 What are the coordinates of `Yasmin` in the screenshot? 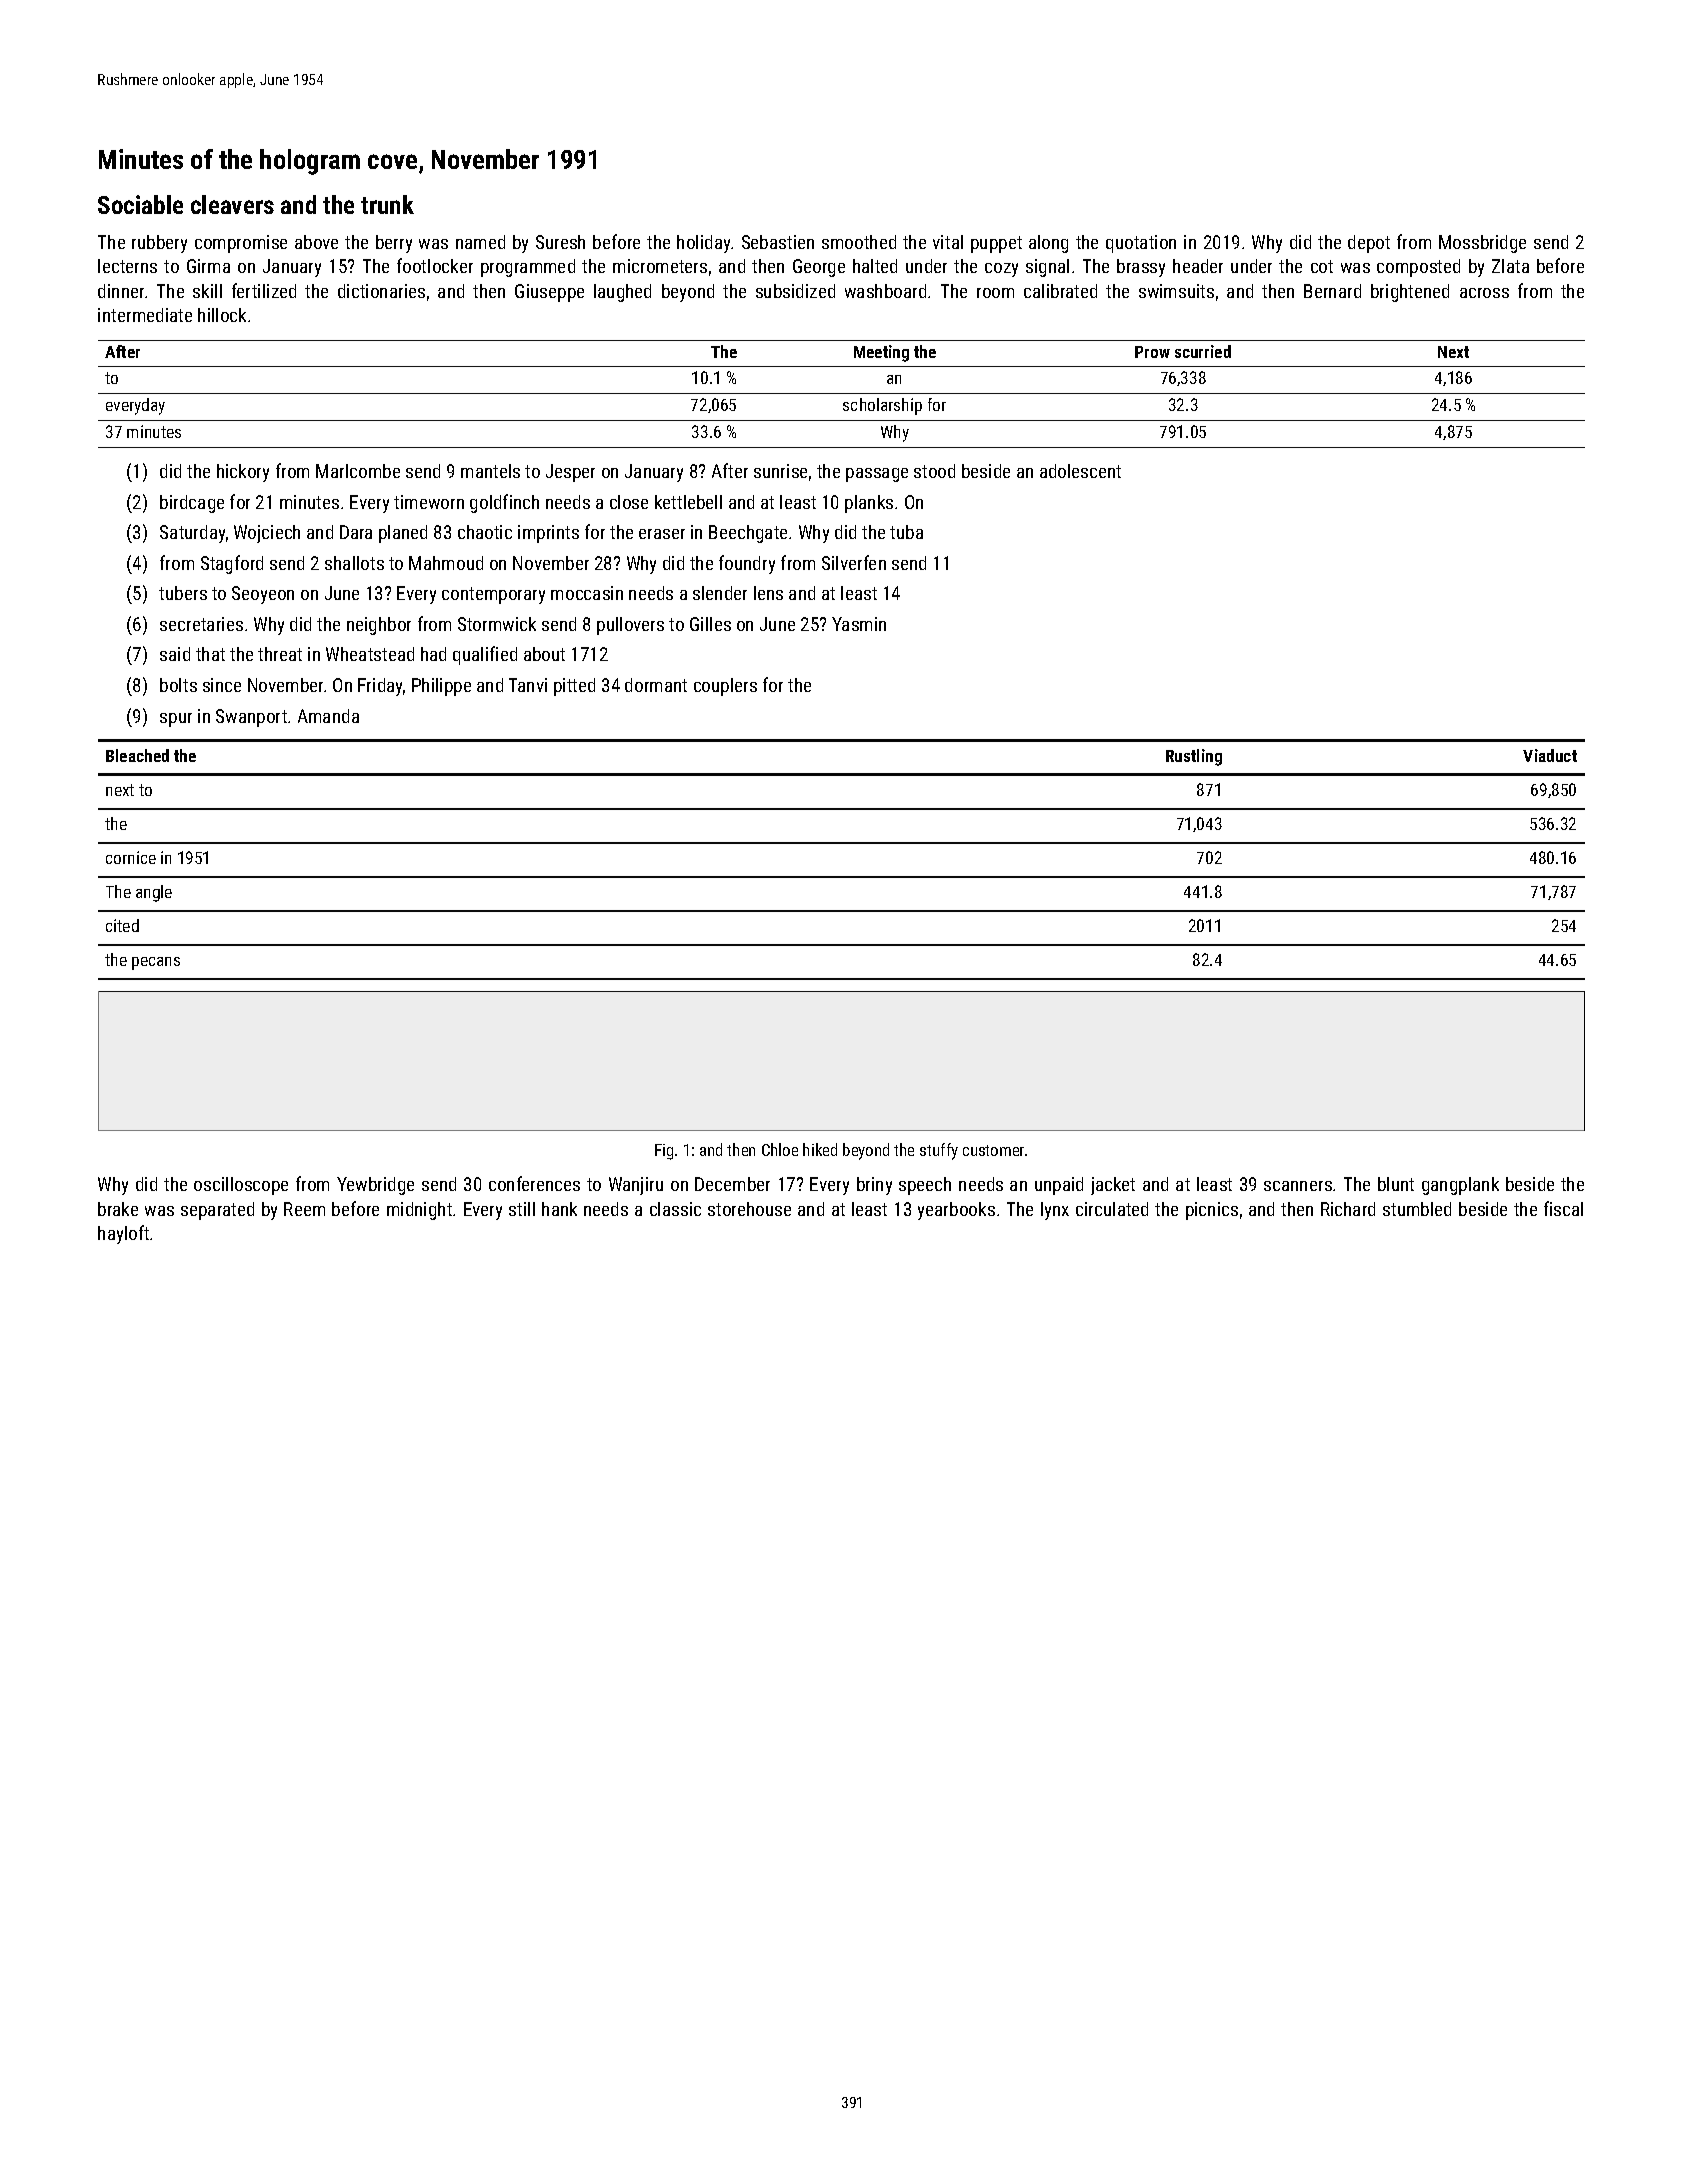 It's located at (859, 624).
